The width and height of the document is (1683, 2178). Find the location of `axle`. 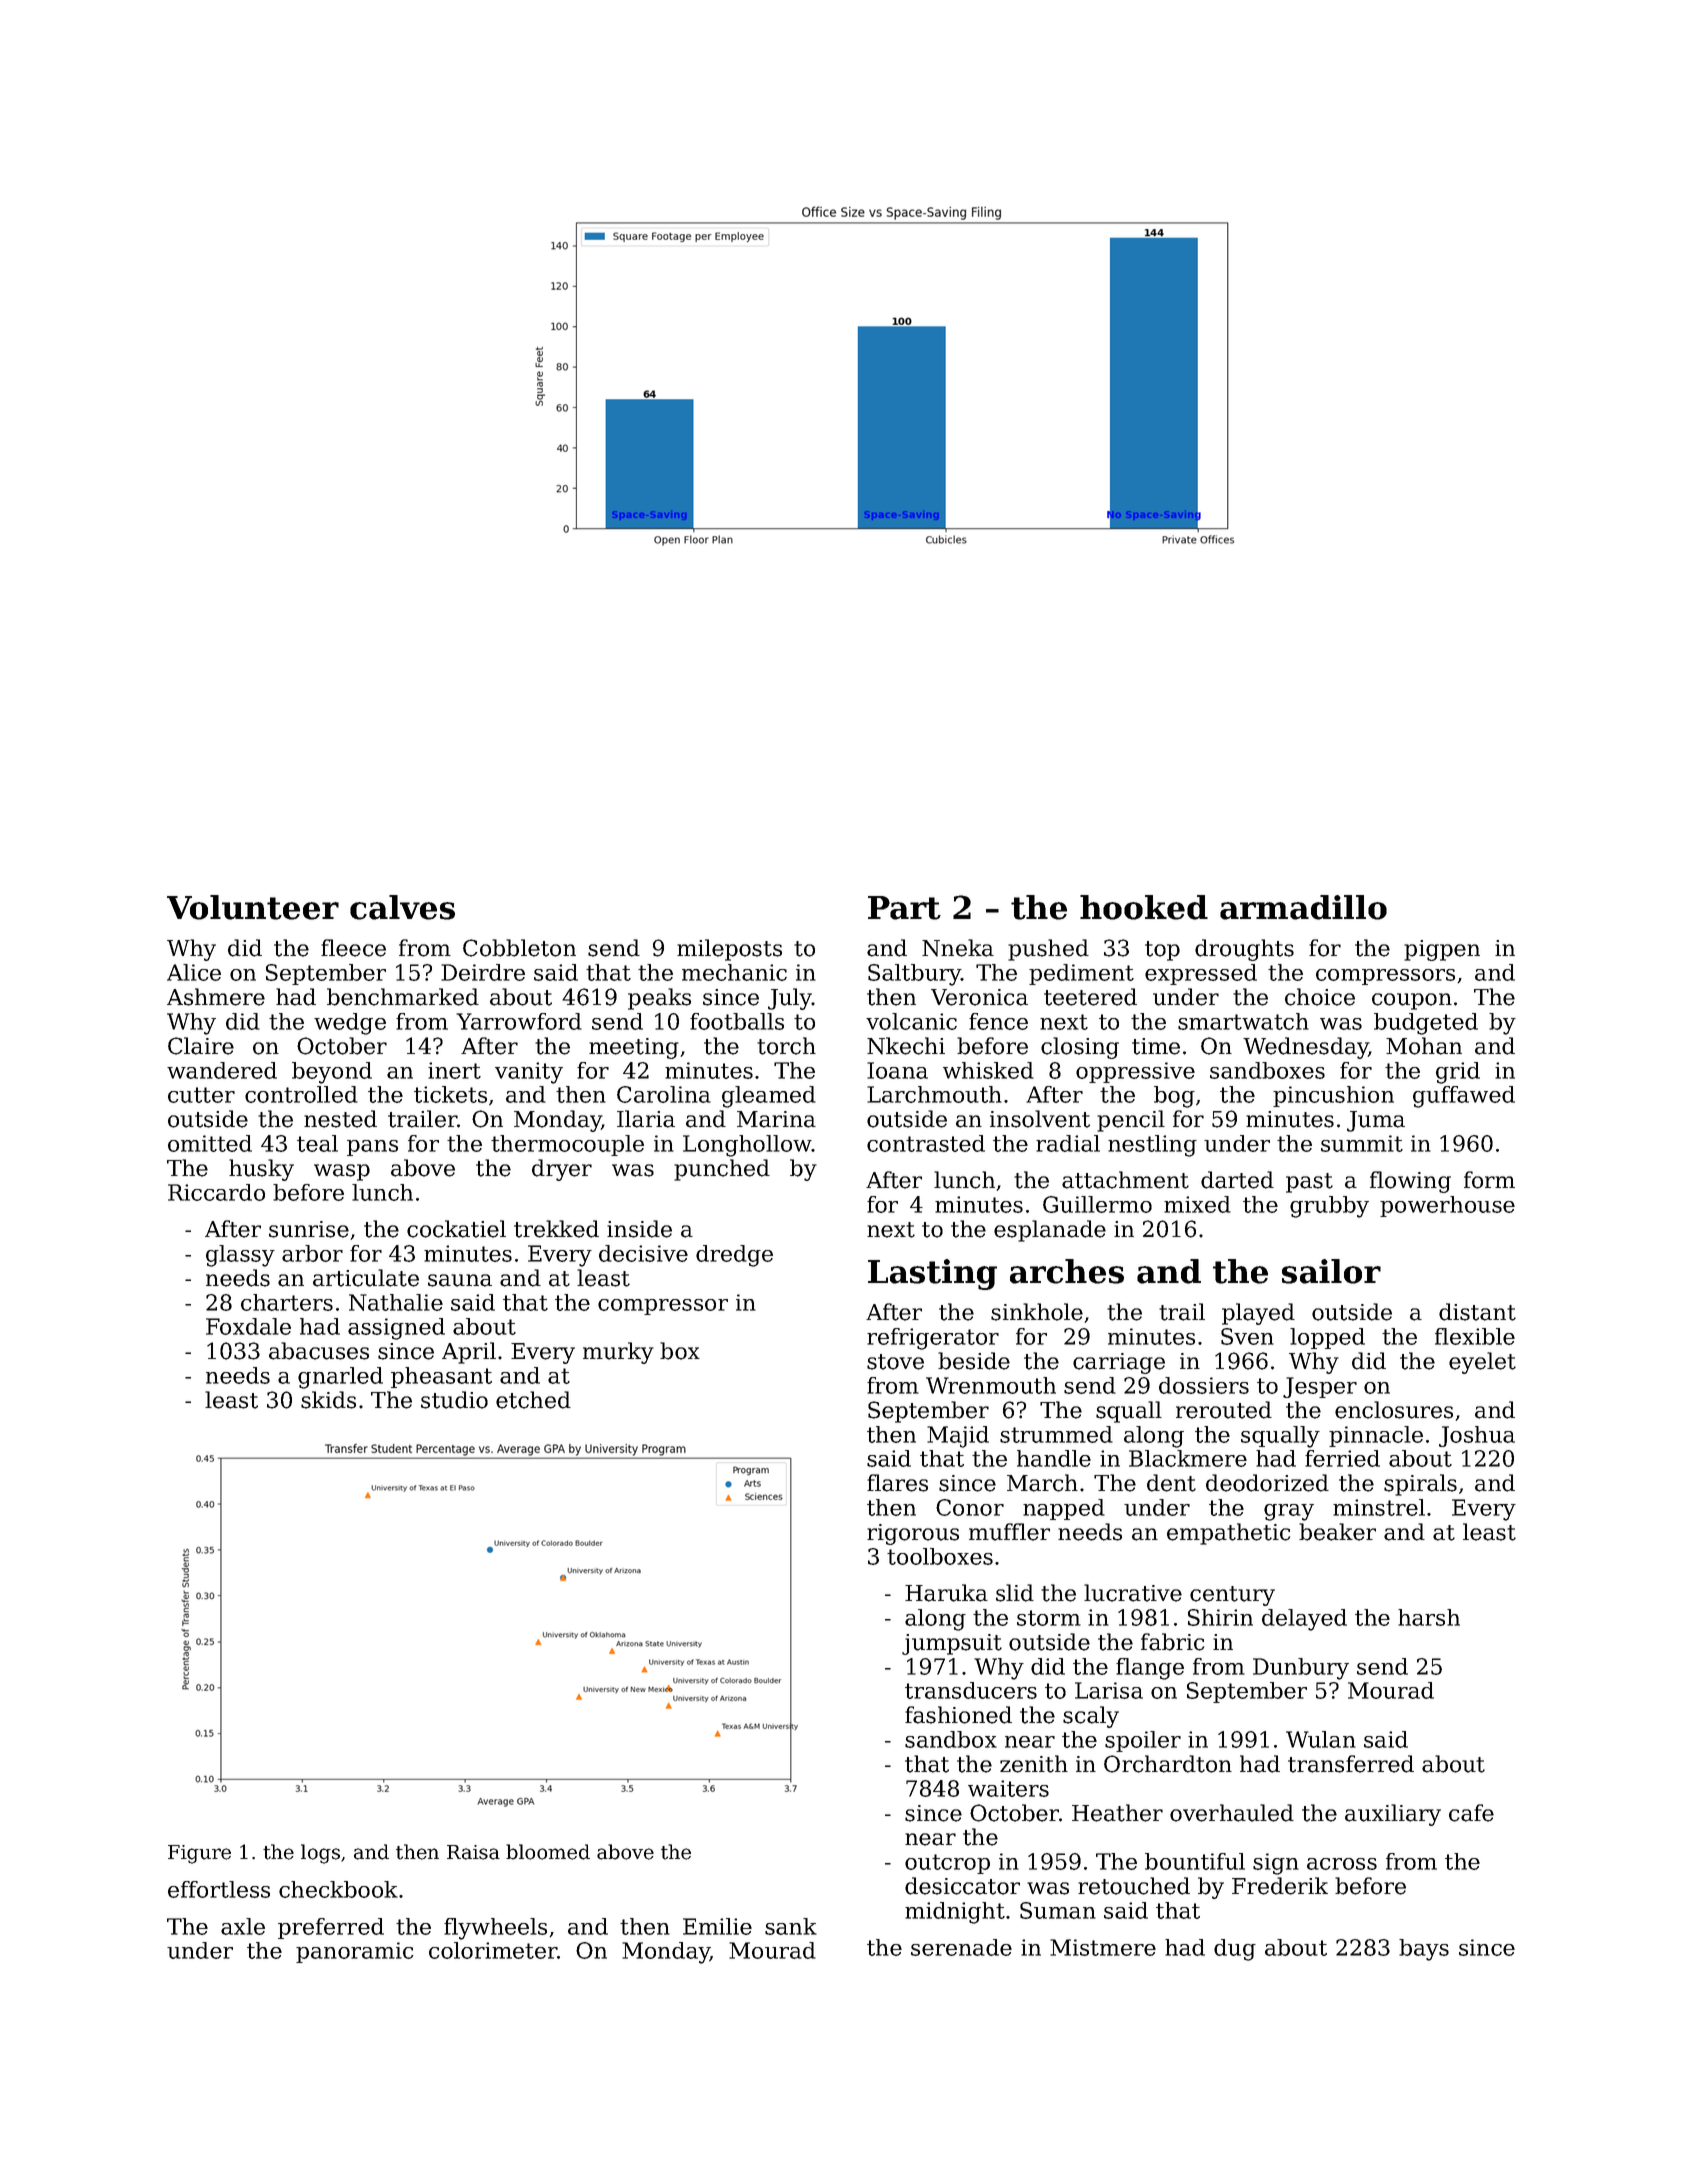

axle is located at coordinates (243, 1926).
